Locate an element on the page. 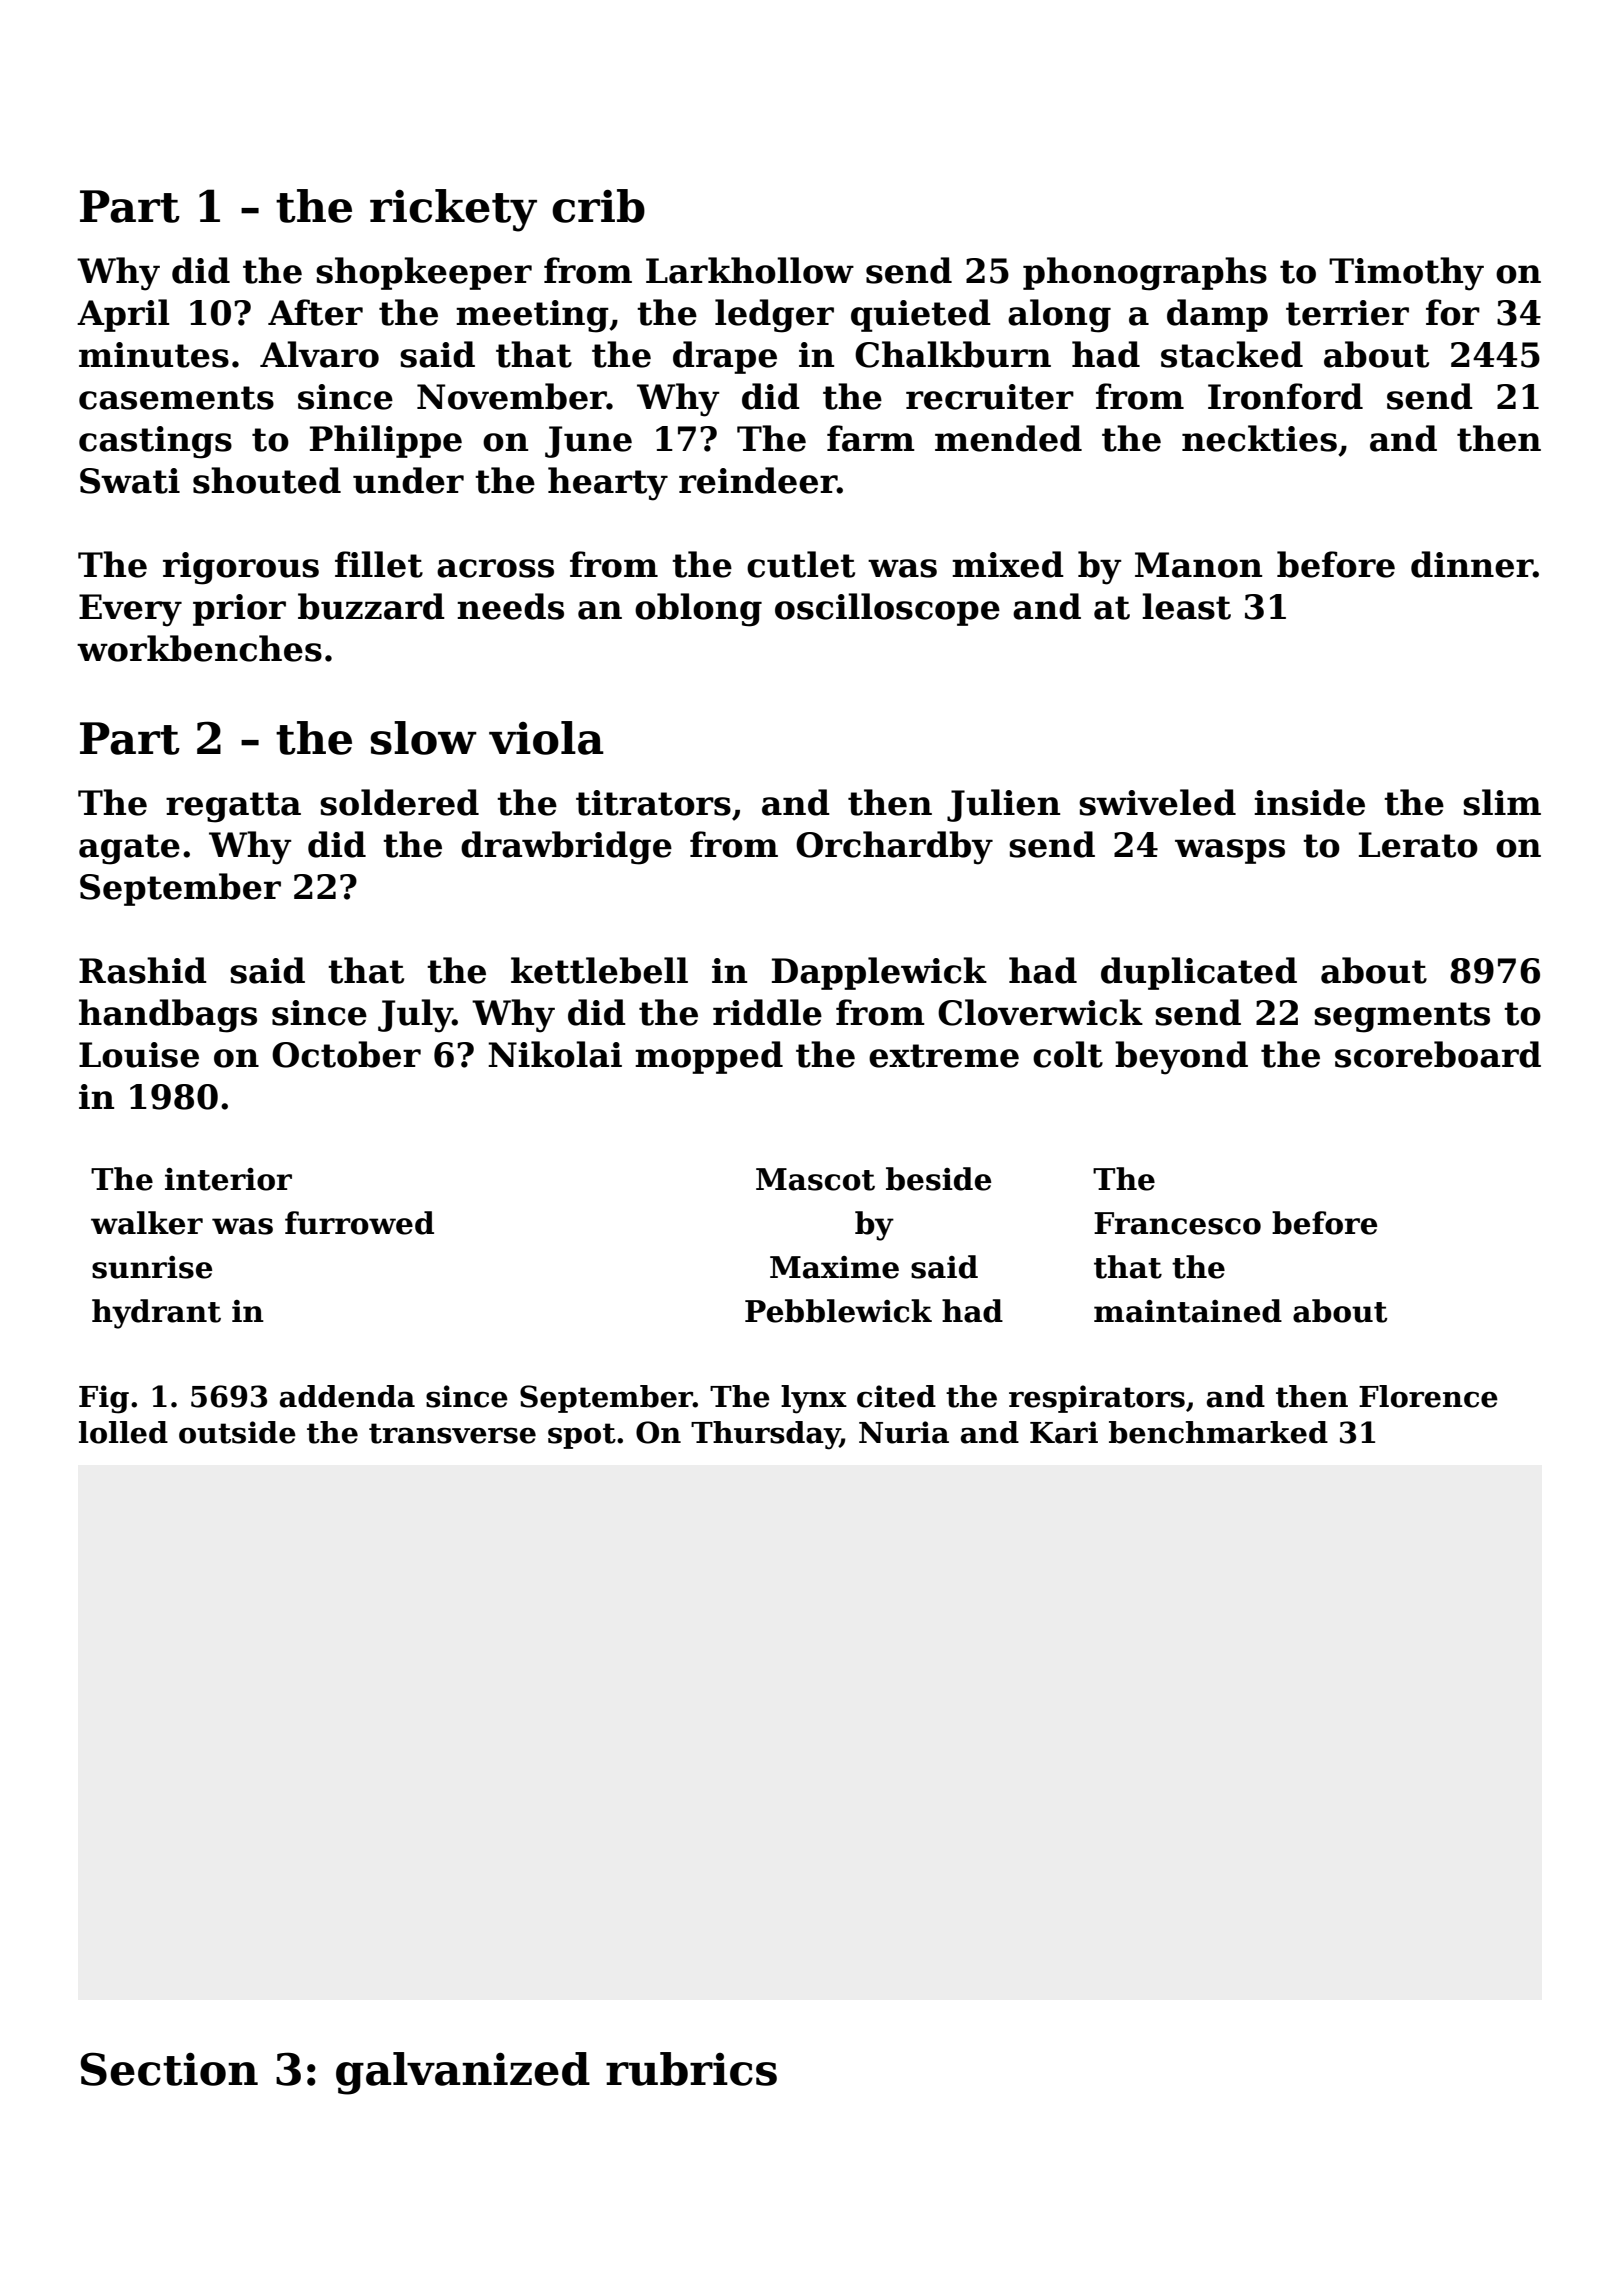 This image has width=1620, height=2292. addenda is located at coordinates (347, 1396).
